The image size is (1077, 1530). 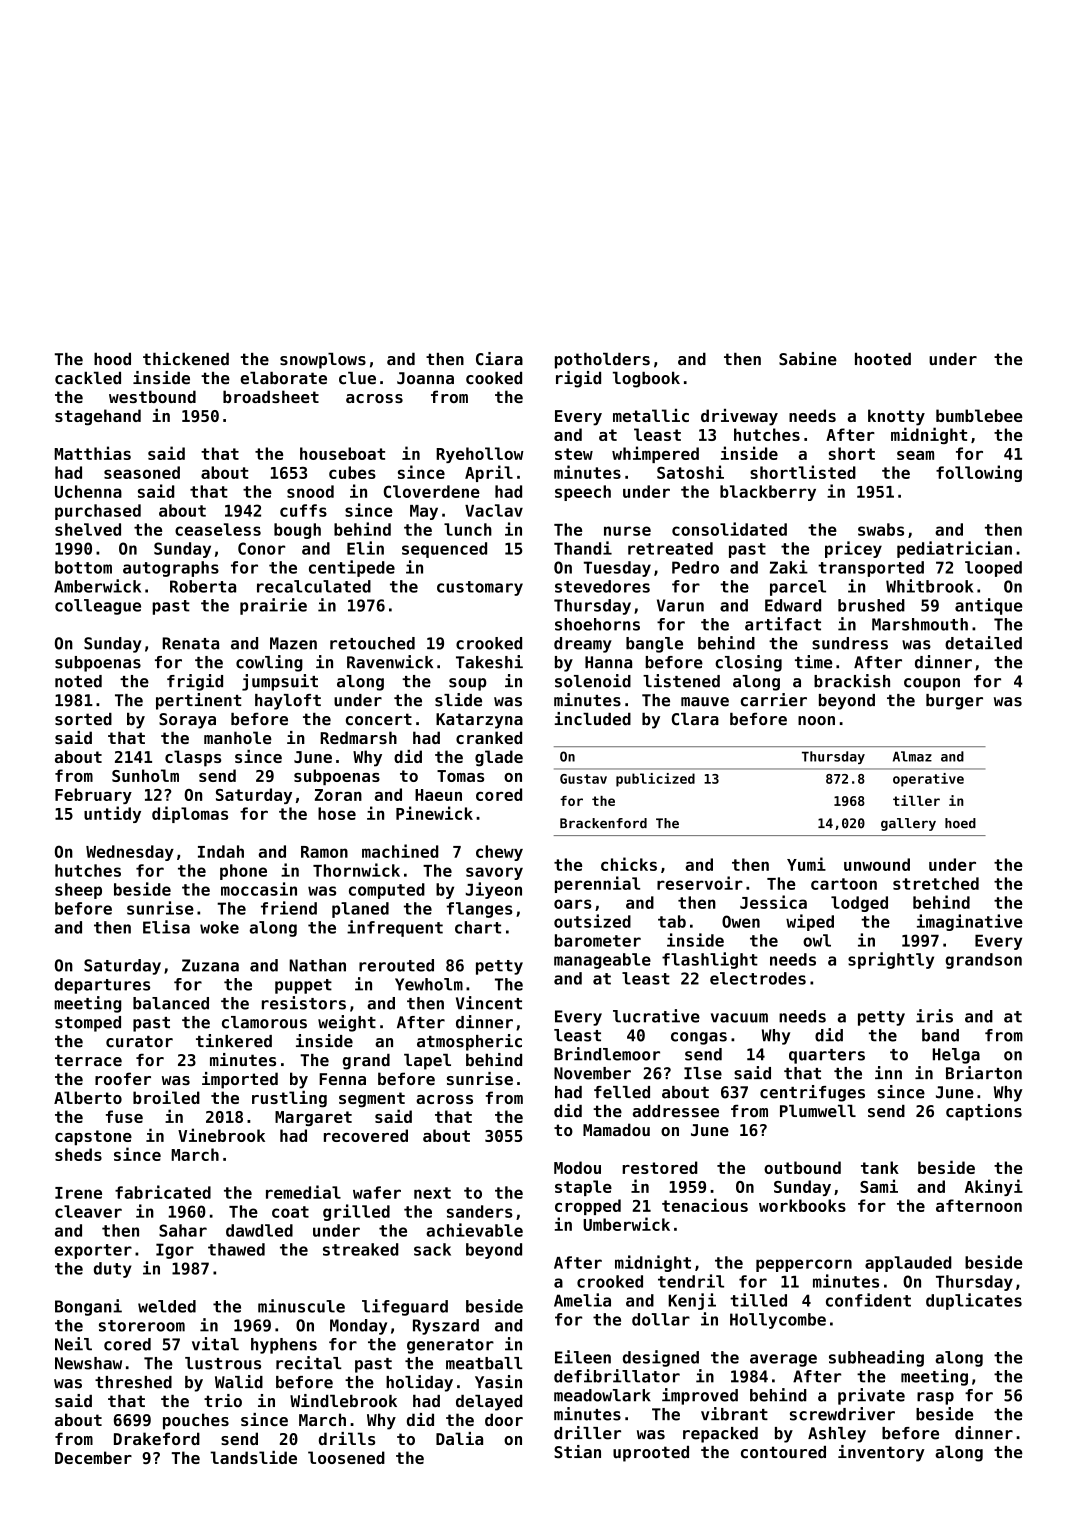 What do you see at coordinates (203, 586) in the page?
I see `Roberta` at bounding box center [203, 586].
